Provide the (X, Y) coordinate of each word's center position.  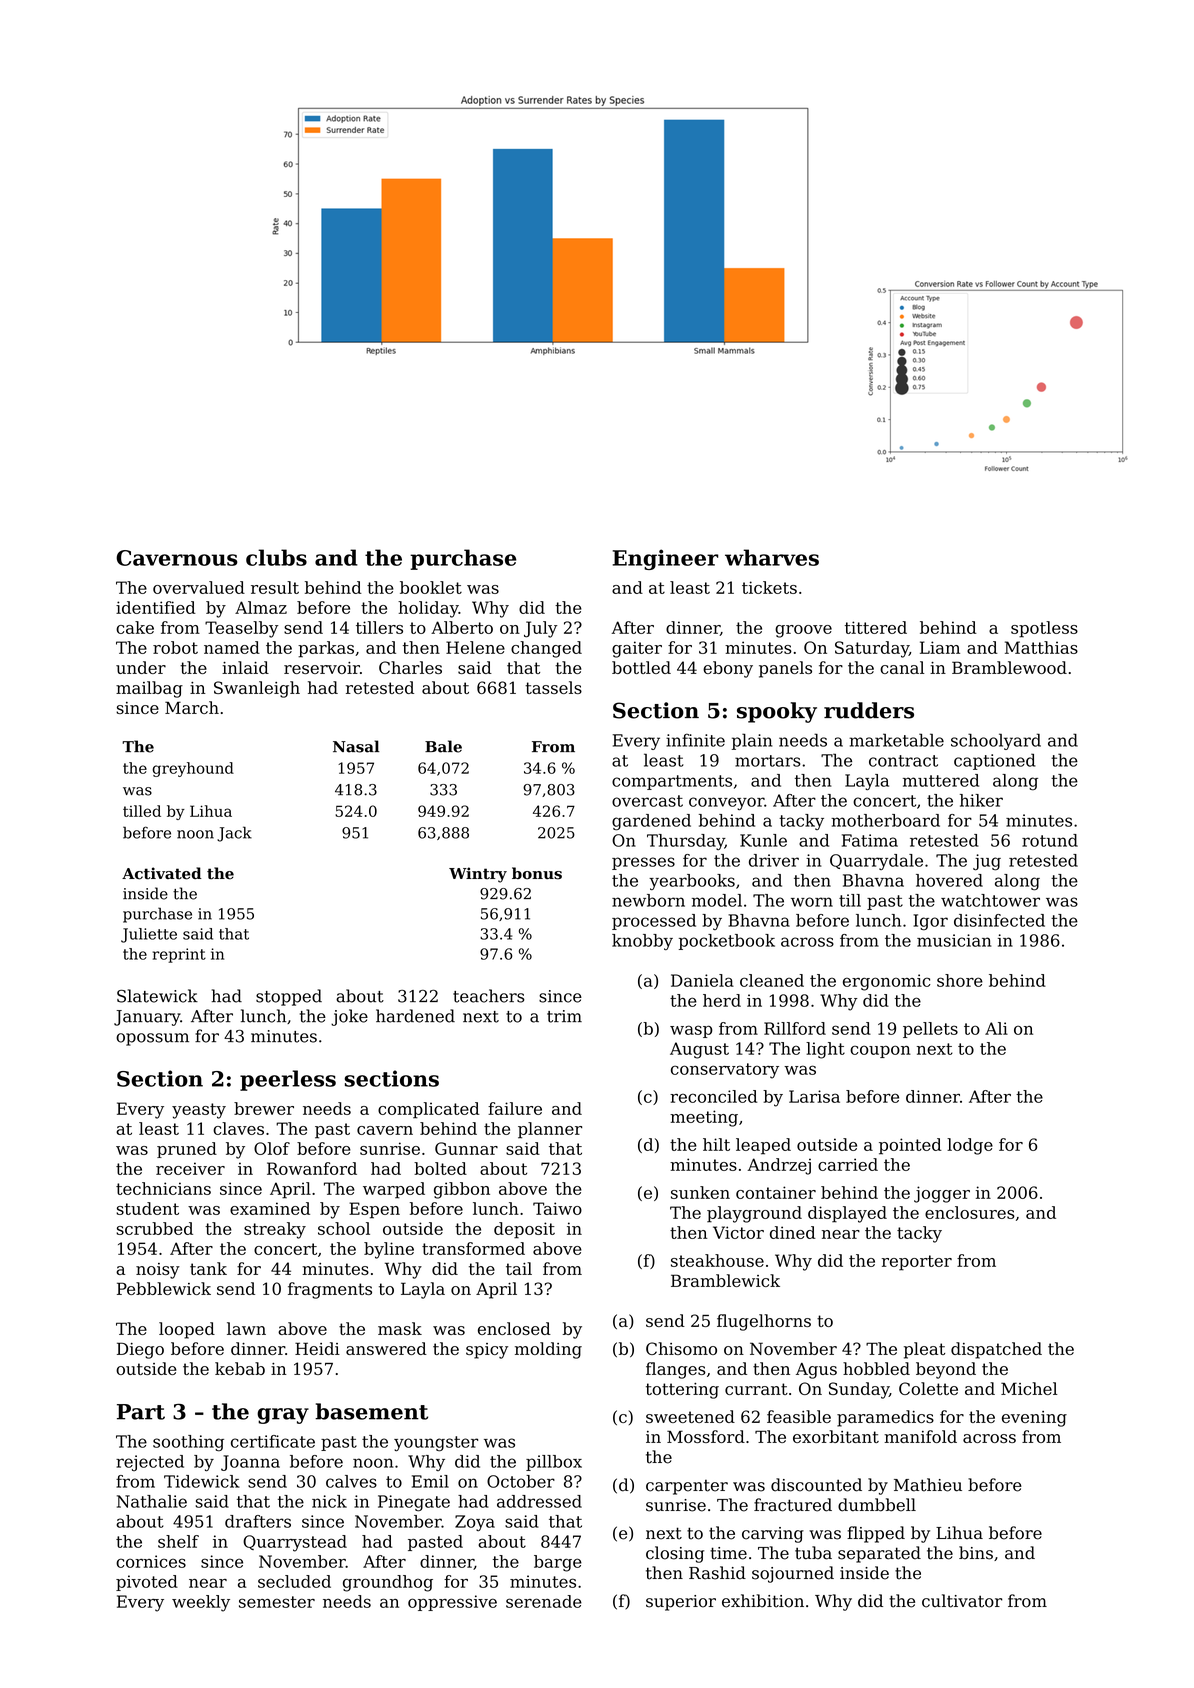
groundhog (388, 1583)
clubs (276, 557)
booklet (431, 587)
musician (954, 940)
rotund (1050, 840)
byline (389, 1250)
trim (564, 1016)
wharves (772, 557)
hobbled (876, 1368)
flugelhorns (764, 1322)
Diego (140, 1350)
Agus (816, 1371)
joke (349, 1017)
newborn (648, 900)
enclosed (514, 1328)
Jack (234, 834)
